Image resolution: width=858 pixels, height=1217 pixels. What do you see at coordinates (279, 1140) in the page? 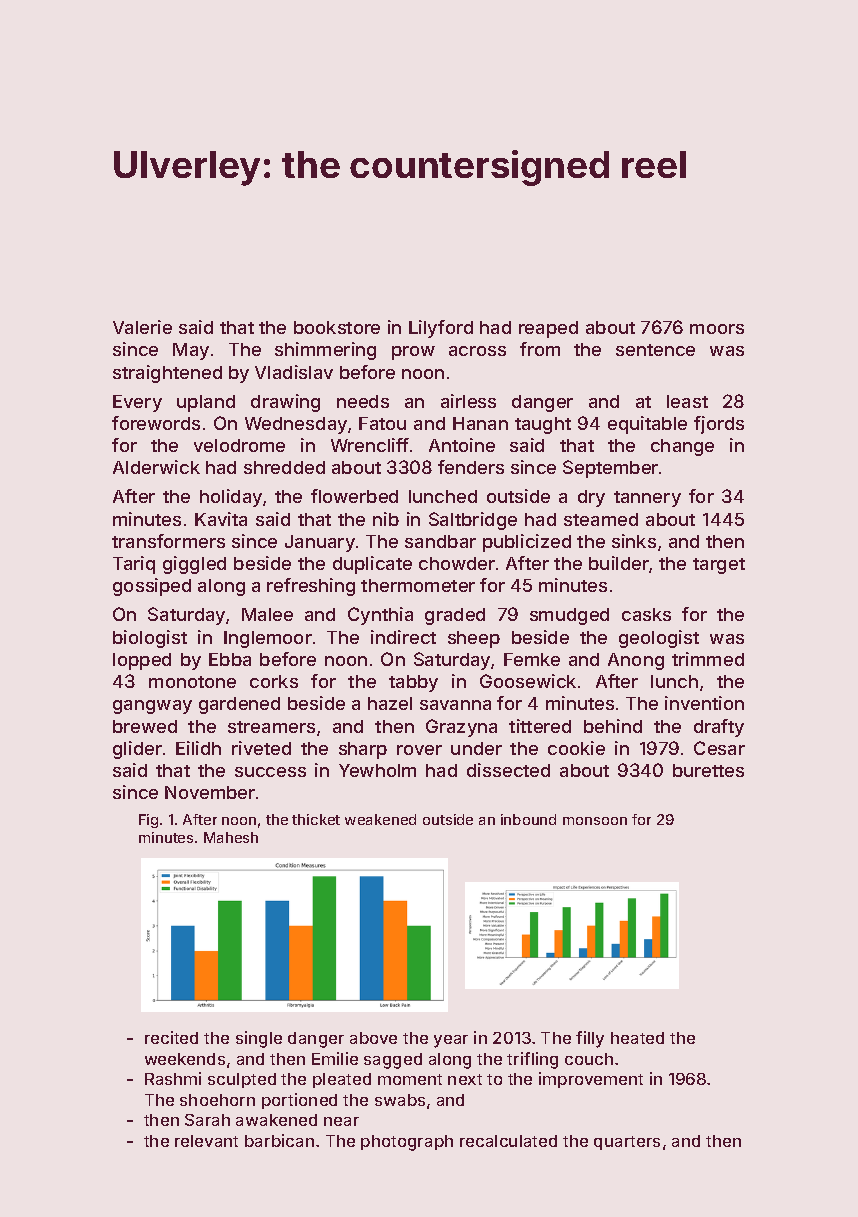
I see `barbican` at bounding box center [279, 1140].
